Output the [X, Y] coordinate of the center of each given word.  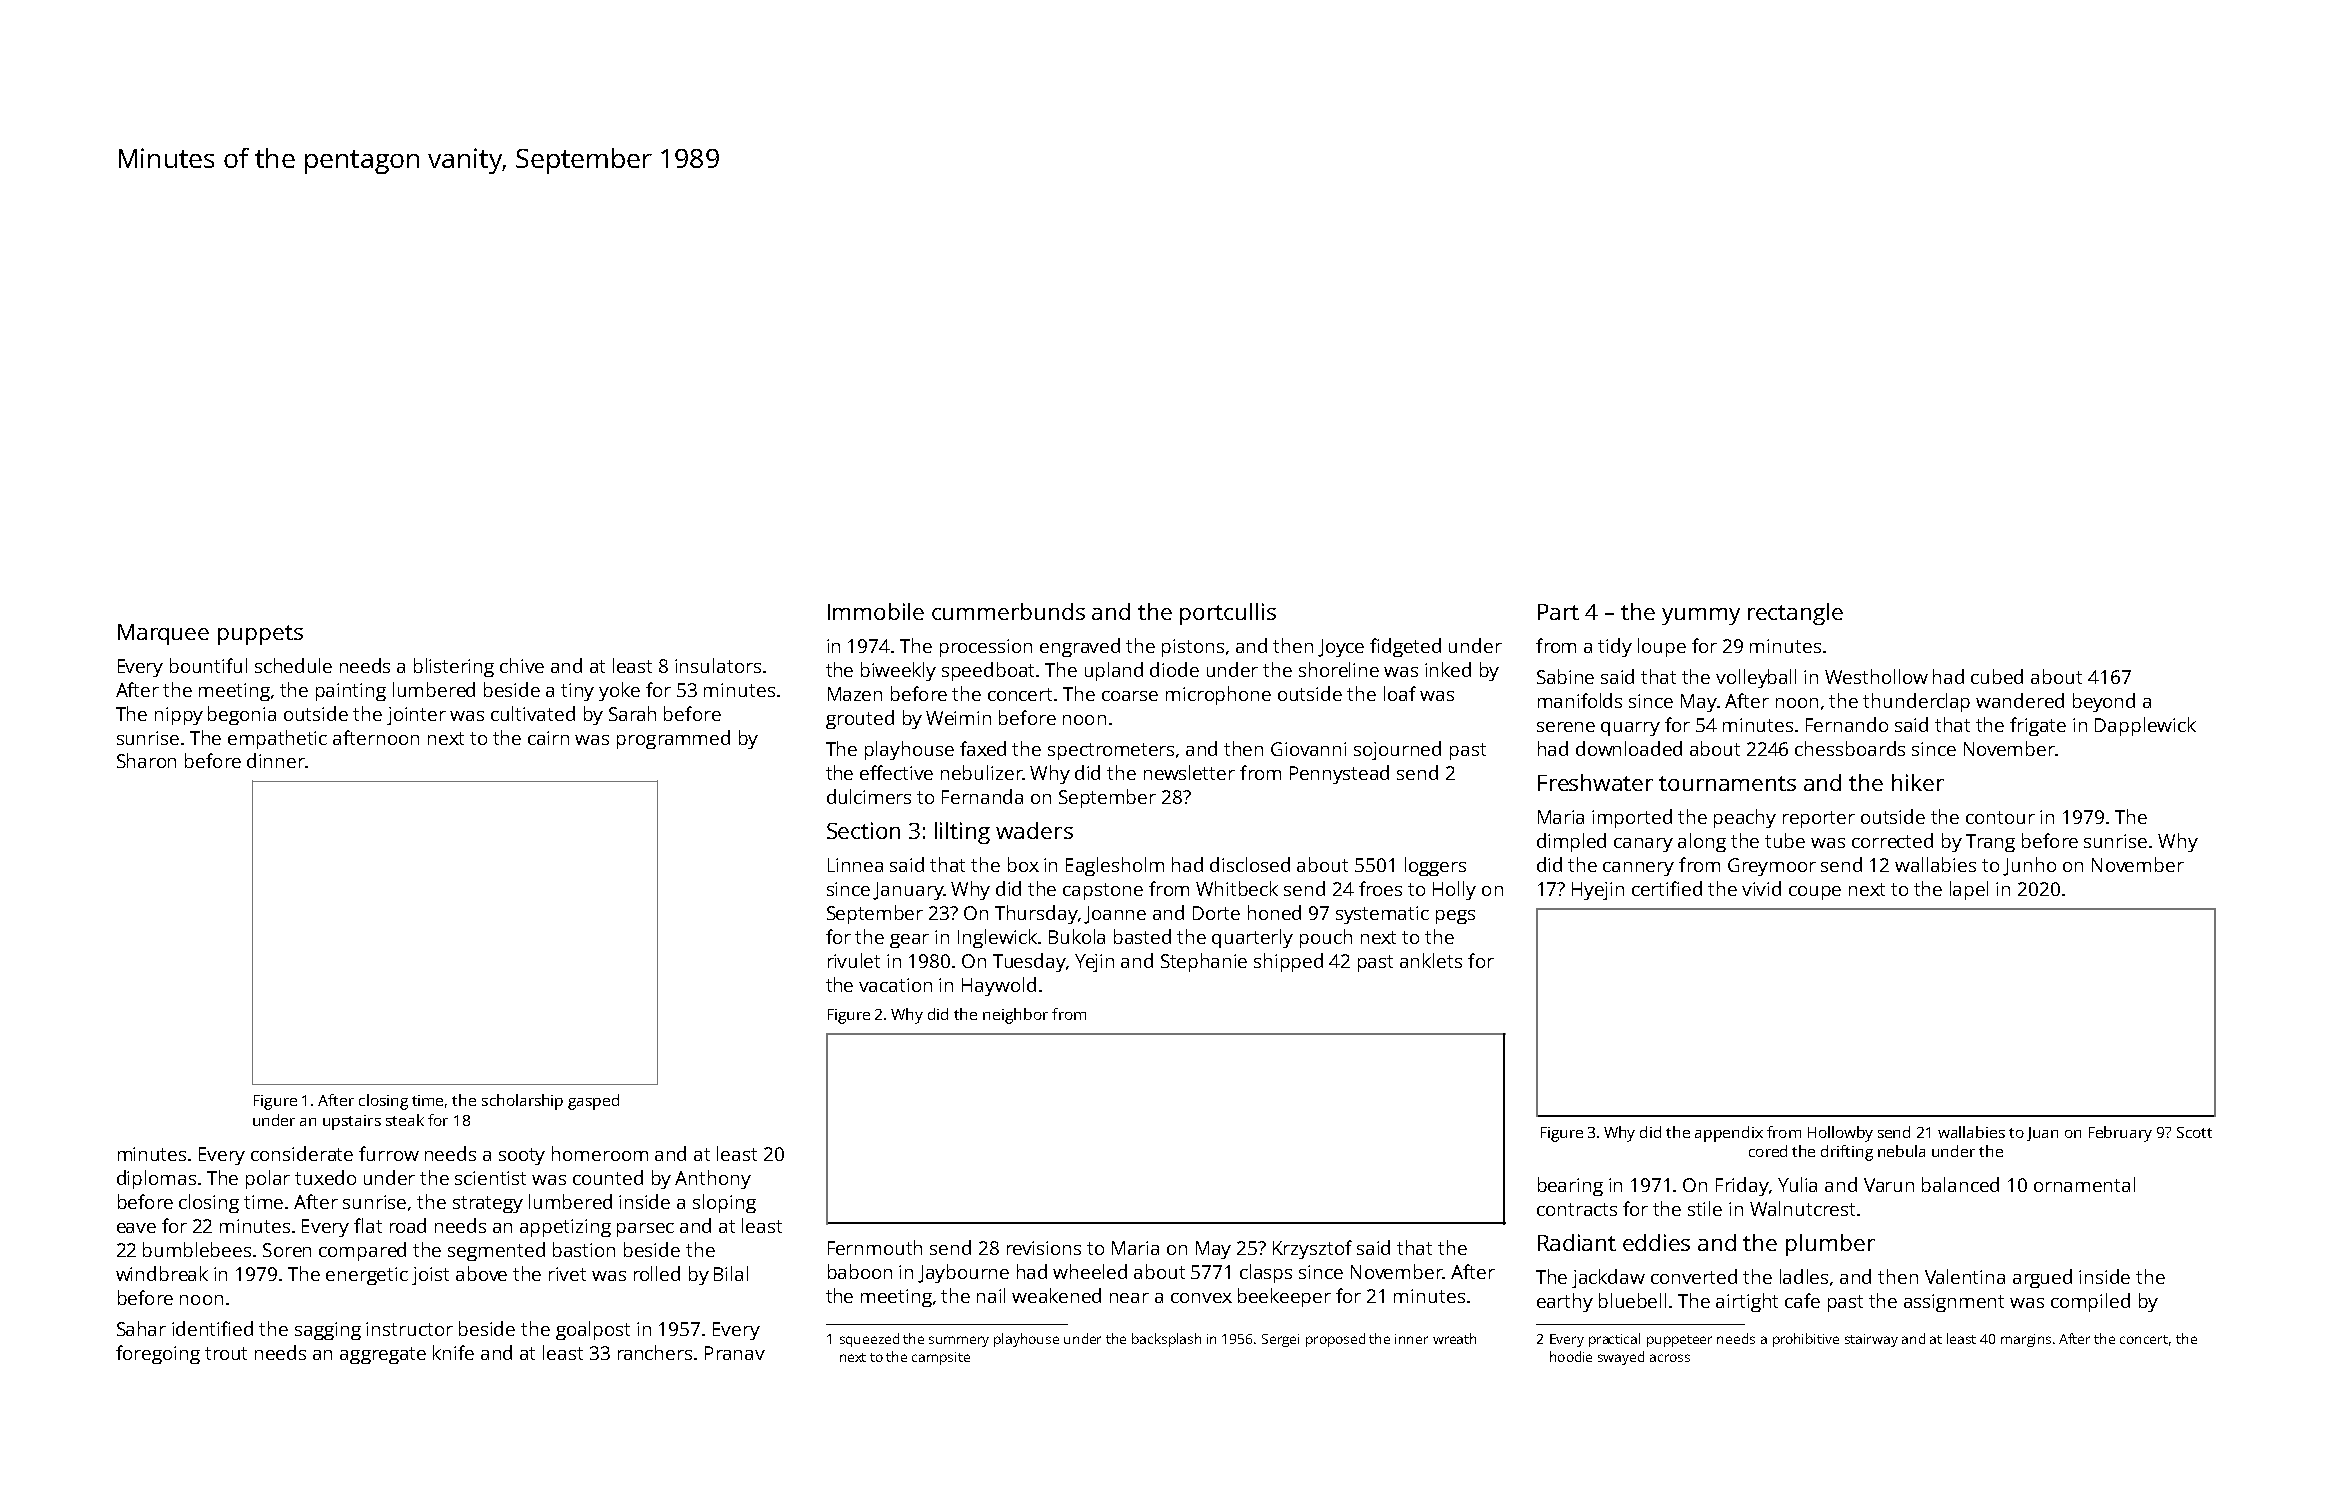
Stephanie [1204, 962]
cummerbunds [1008, 611]
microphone [1218, 695]
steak [405, 1120]
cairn [548, 738]
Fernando [1847, 724]
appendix [1729, 1134]
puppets [260, 635]
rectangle [1795, 614]
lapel [1969, 890]
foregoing [158, 1354]
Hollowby [1840, 1134]
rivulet [854, 960]
